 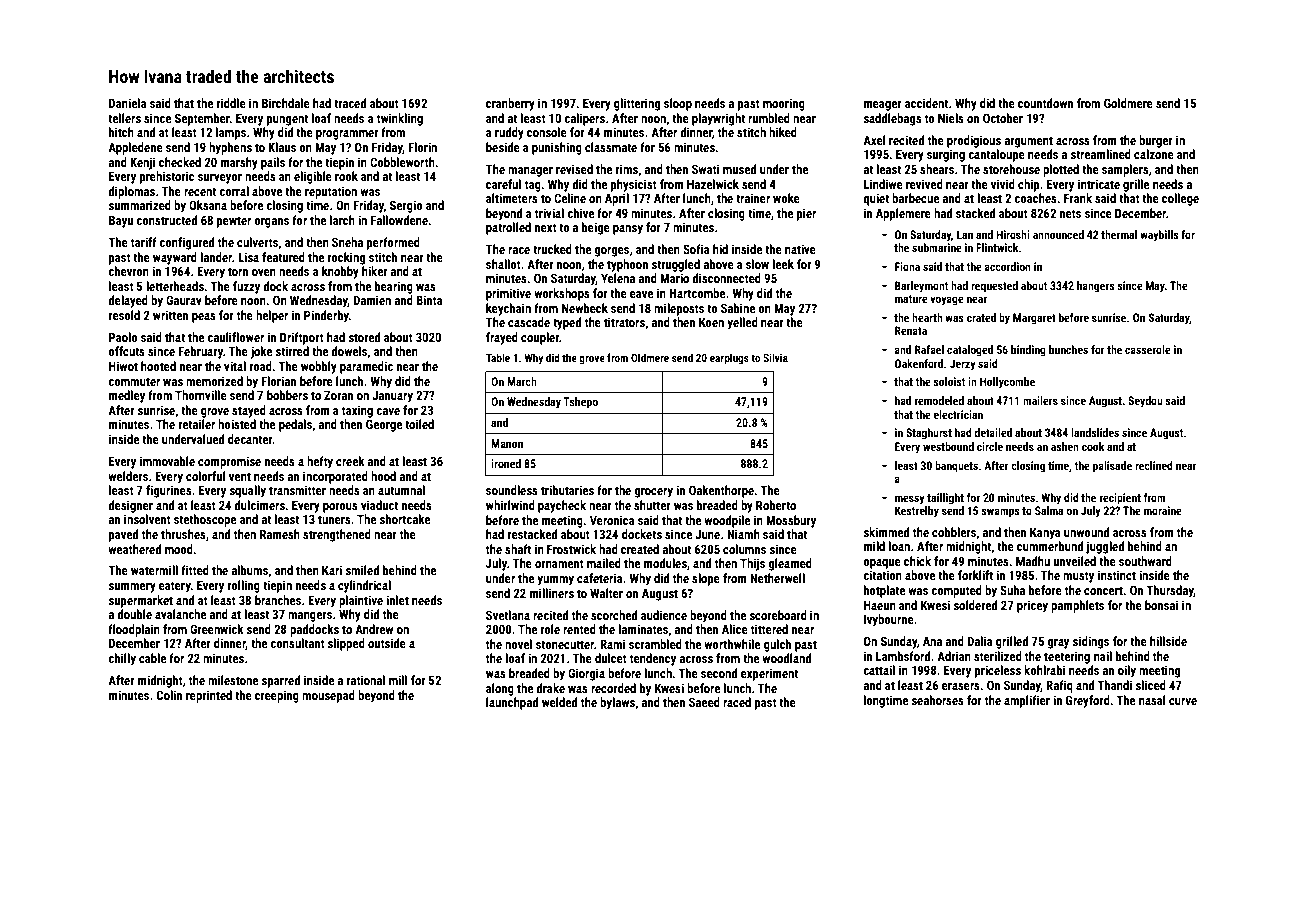 I want to click on accident, so click(x=926, y=103).
